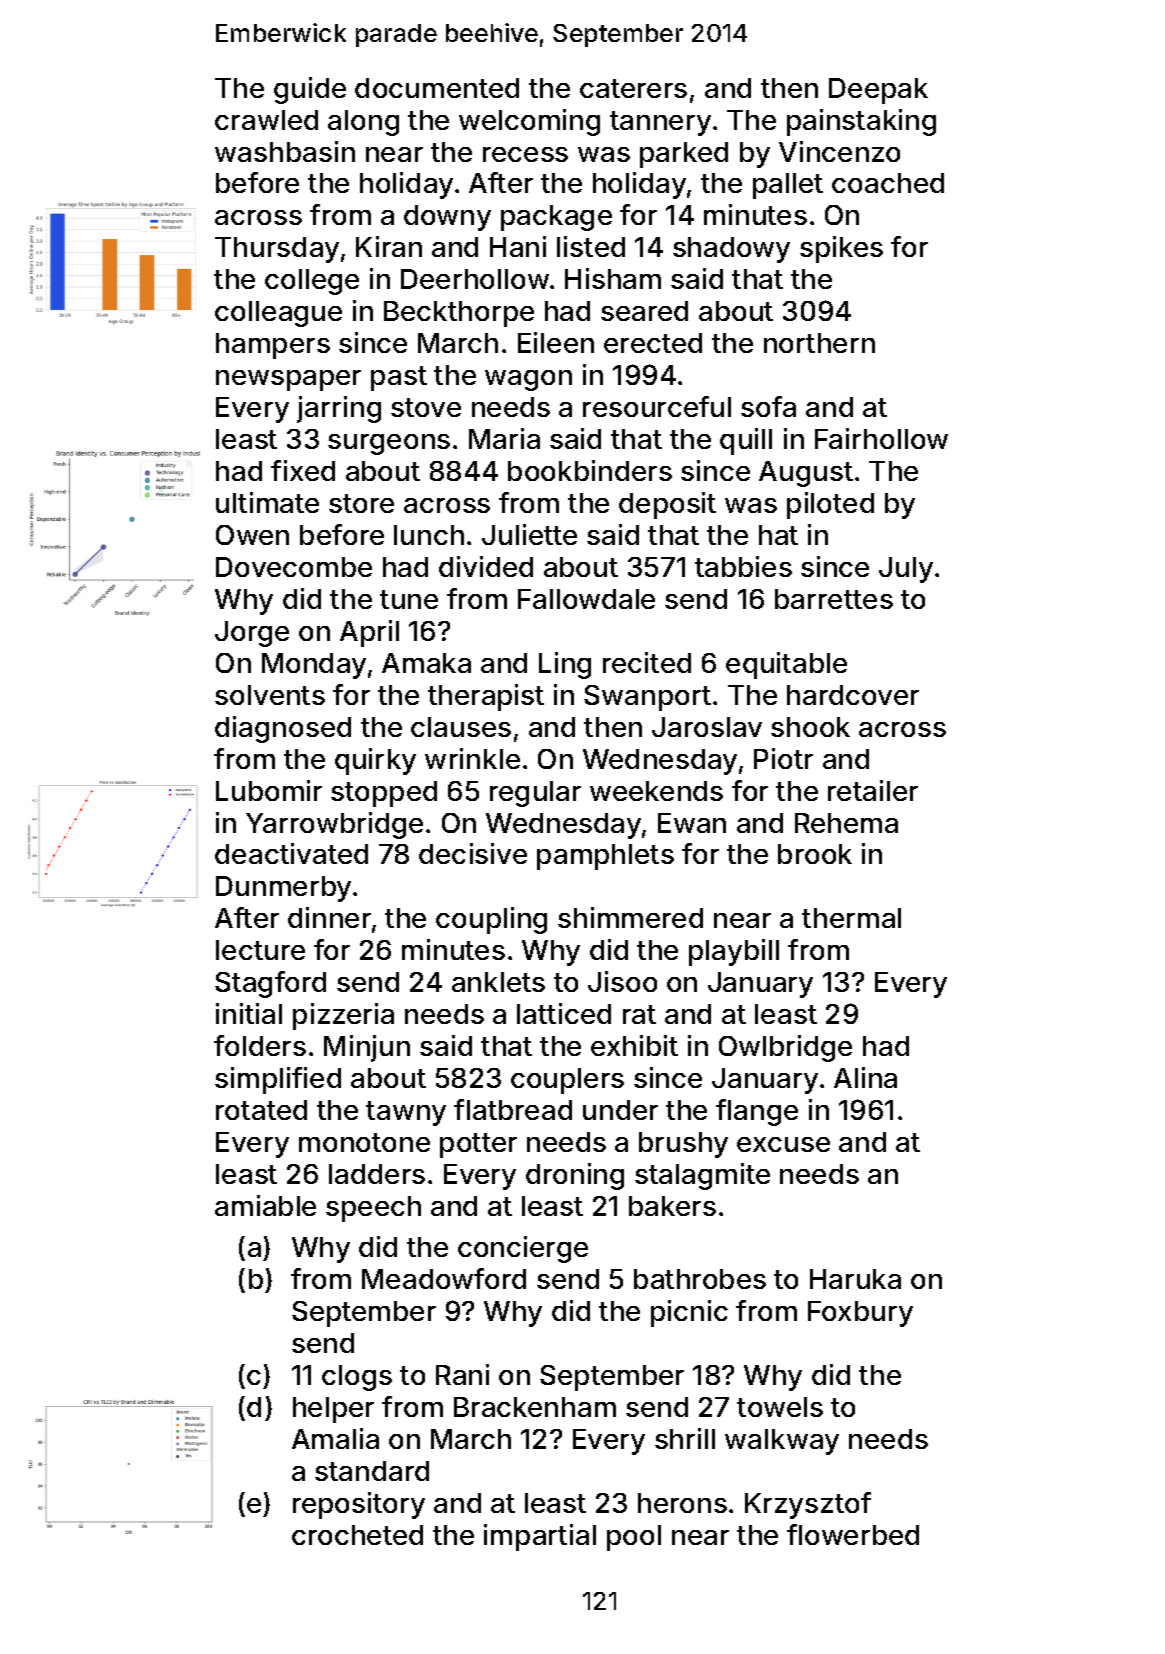 The image size is (1165, 1654). I want to click on pool, so click(634, 1538).
